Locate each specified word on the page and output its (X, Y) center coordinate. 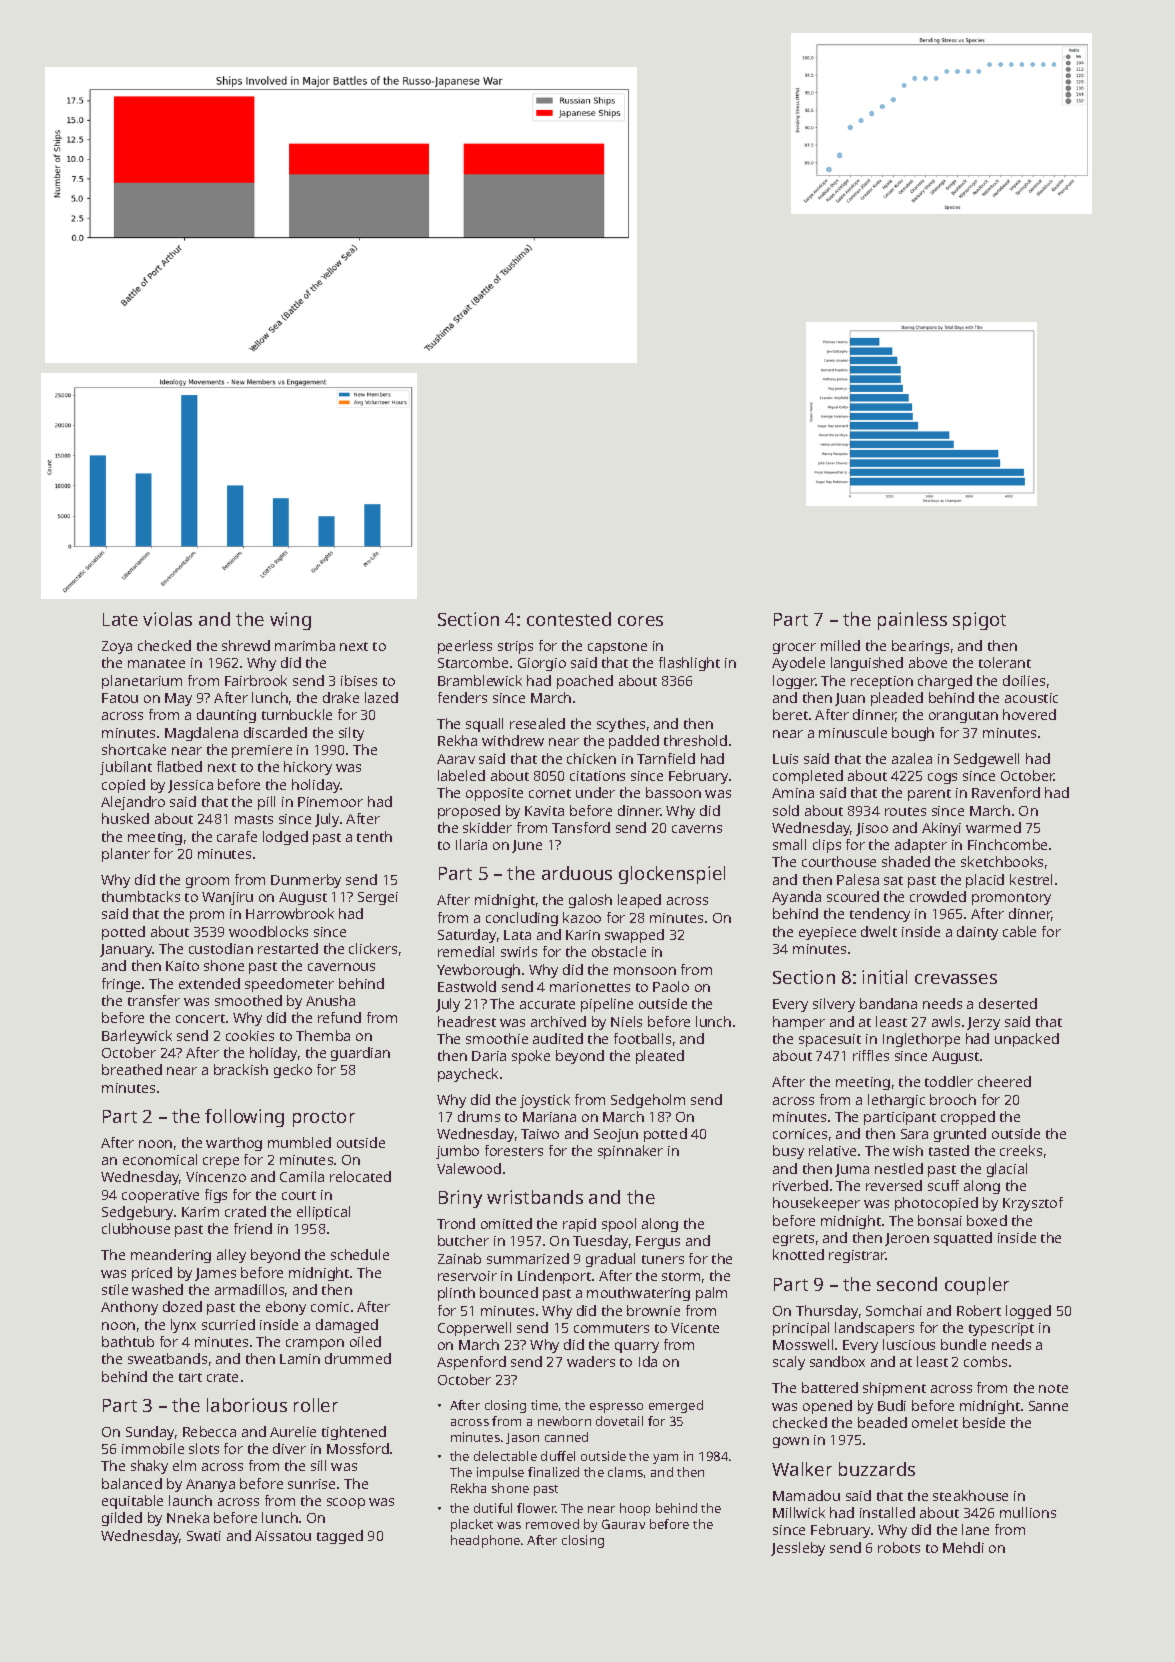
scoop (346, 1503)
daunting (226, 716)
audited (558, 1038)
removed (552, 1524)
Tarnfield (666, 758)
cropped (968, 1118)
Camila (302, 1176)
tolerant (1005, 662)
